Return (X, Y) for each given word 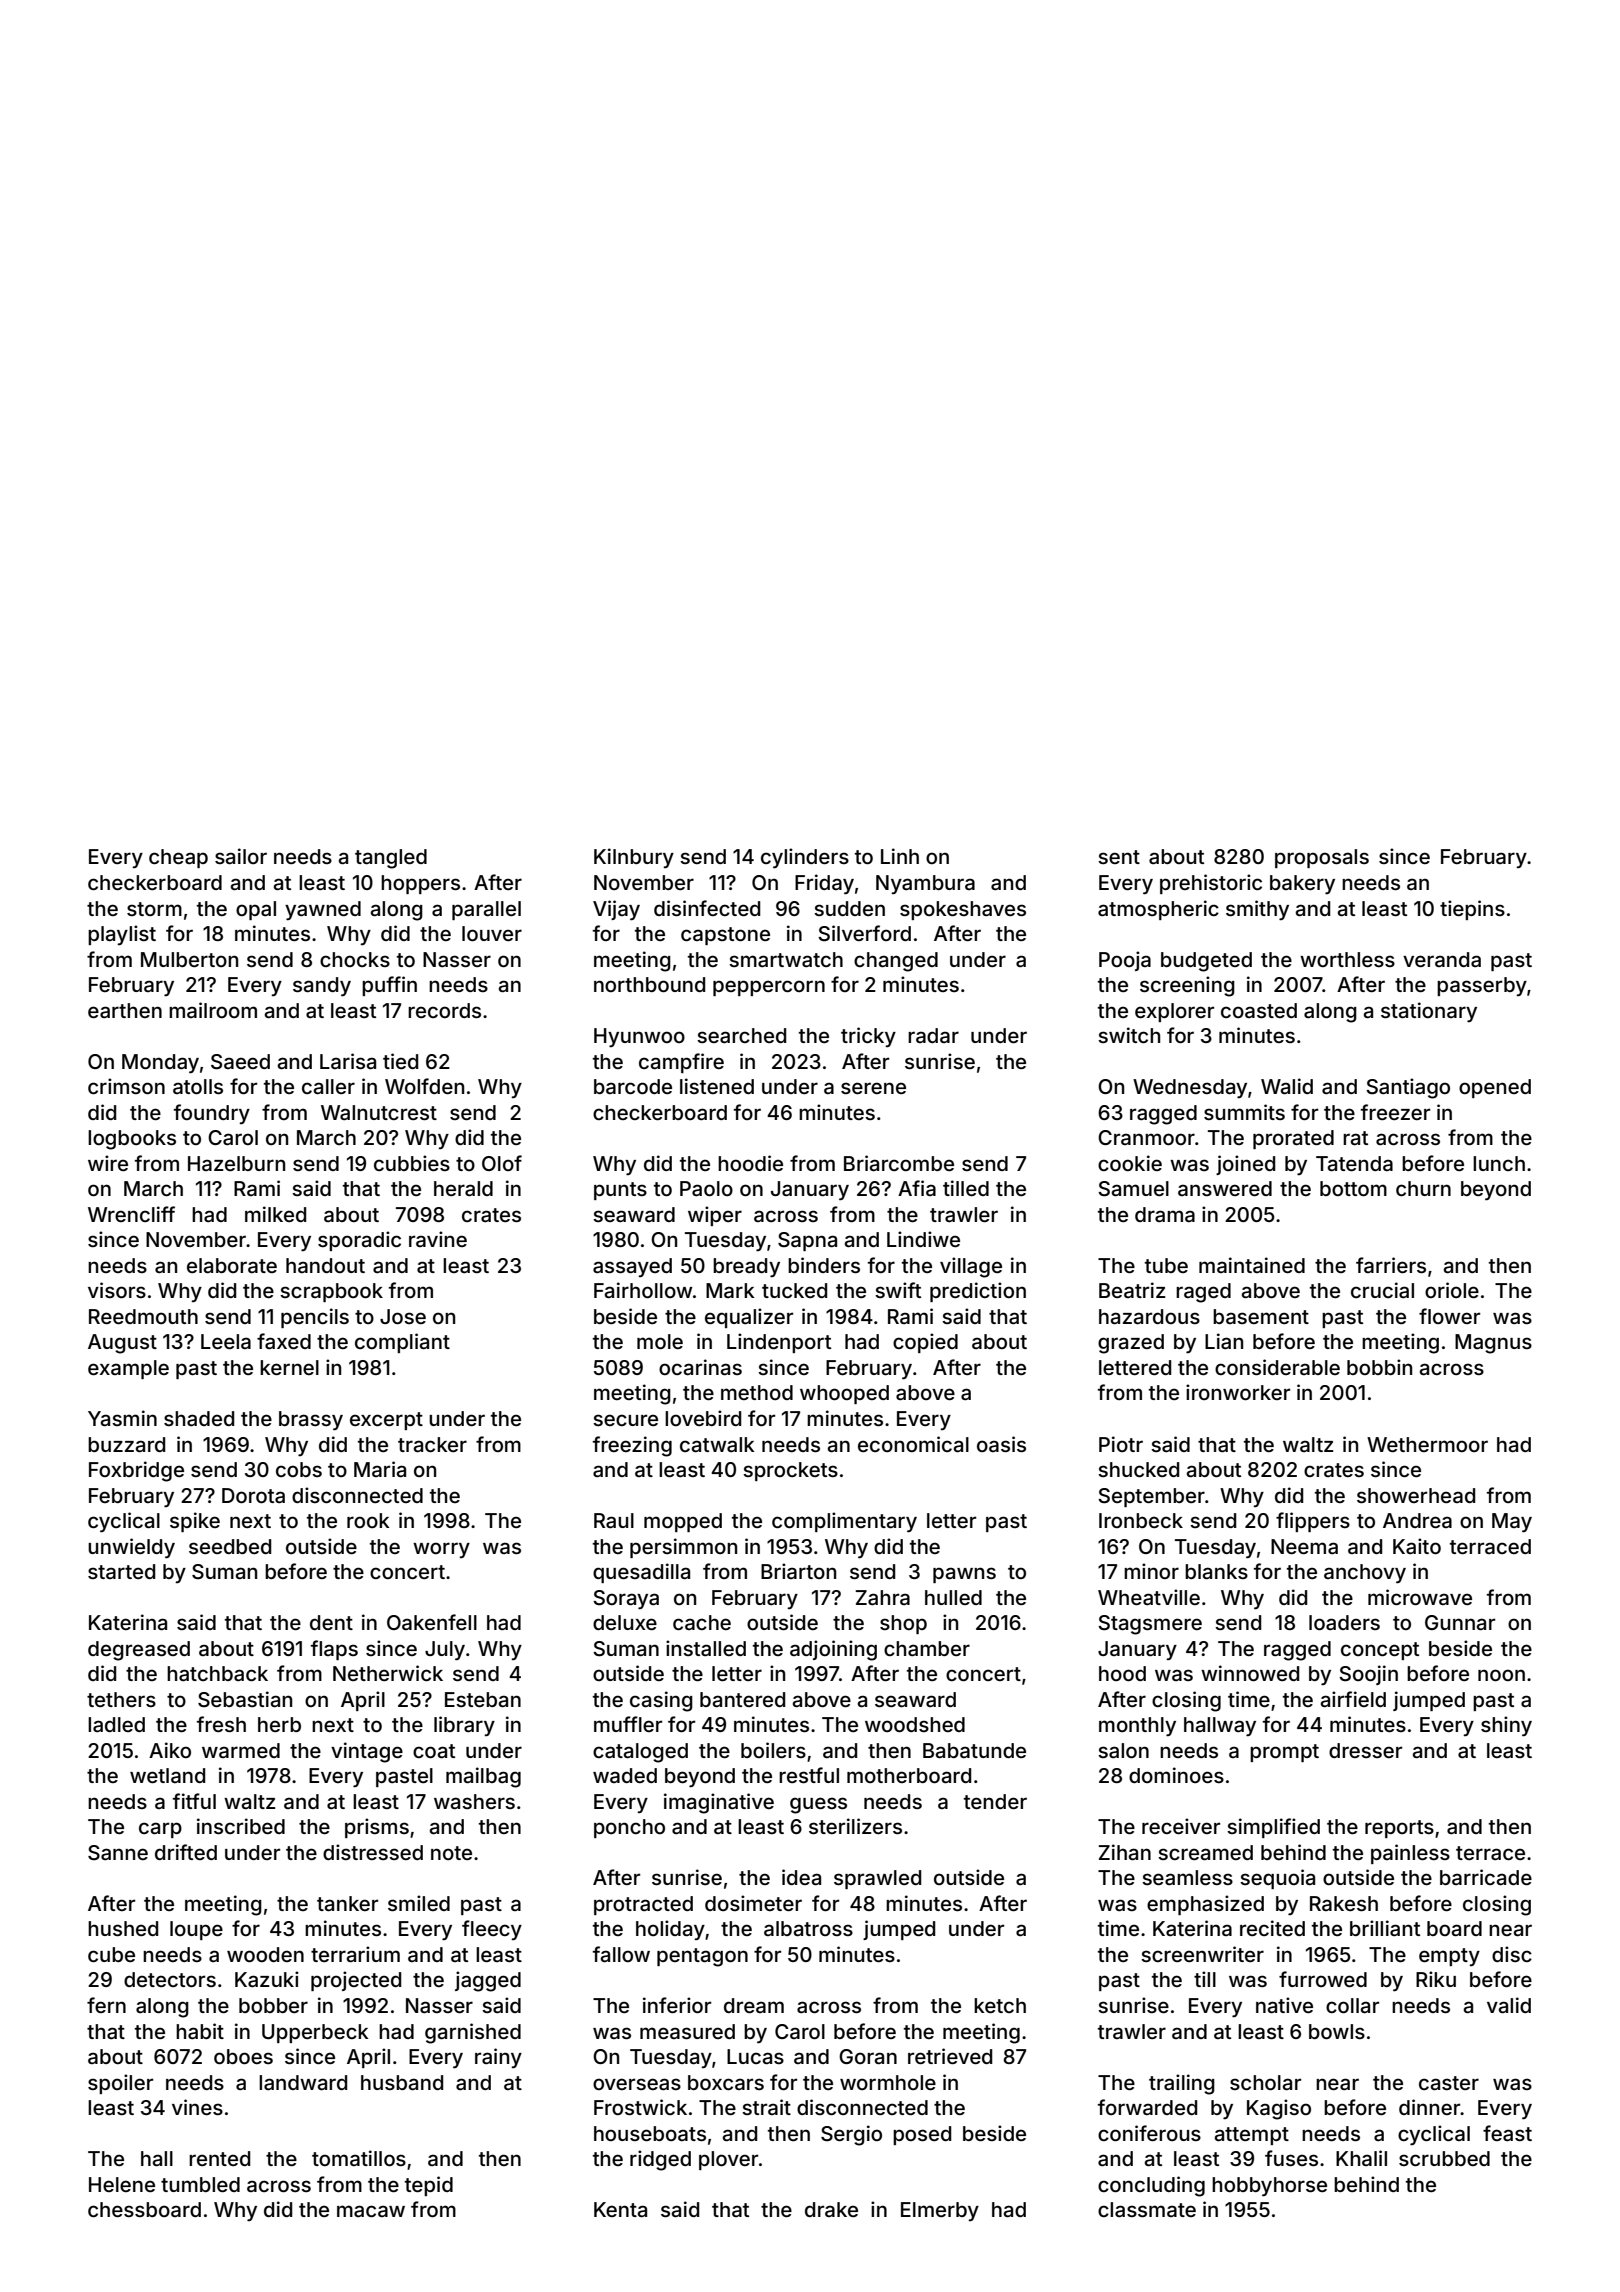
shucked (1138, 1469)
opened (1495, 1088)
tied (400, 1061)
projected (356, 1981)
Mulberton (189, 959)
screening (1187, 986)
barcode (633, 1086)
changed (896, 962)
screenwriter (1202, 1954)
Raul (614, 1520)
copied (925, 1343)
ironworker (1238, 1392)
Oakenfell (432, 1622)
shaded (199, 1418)
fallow (621, 1954)
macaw (371, 2211)
